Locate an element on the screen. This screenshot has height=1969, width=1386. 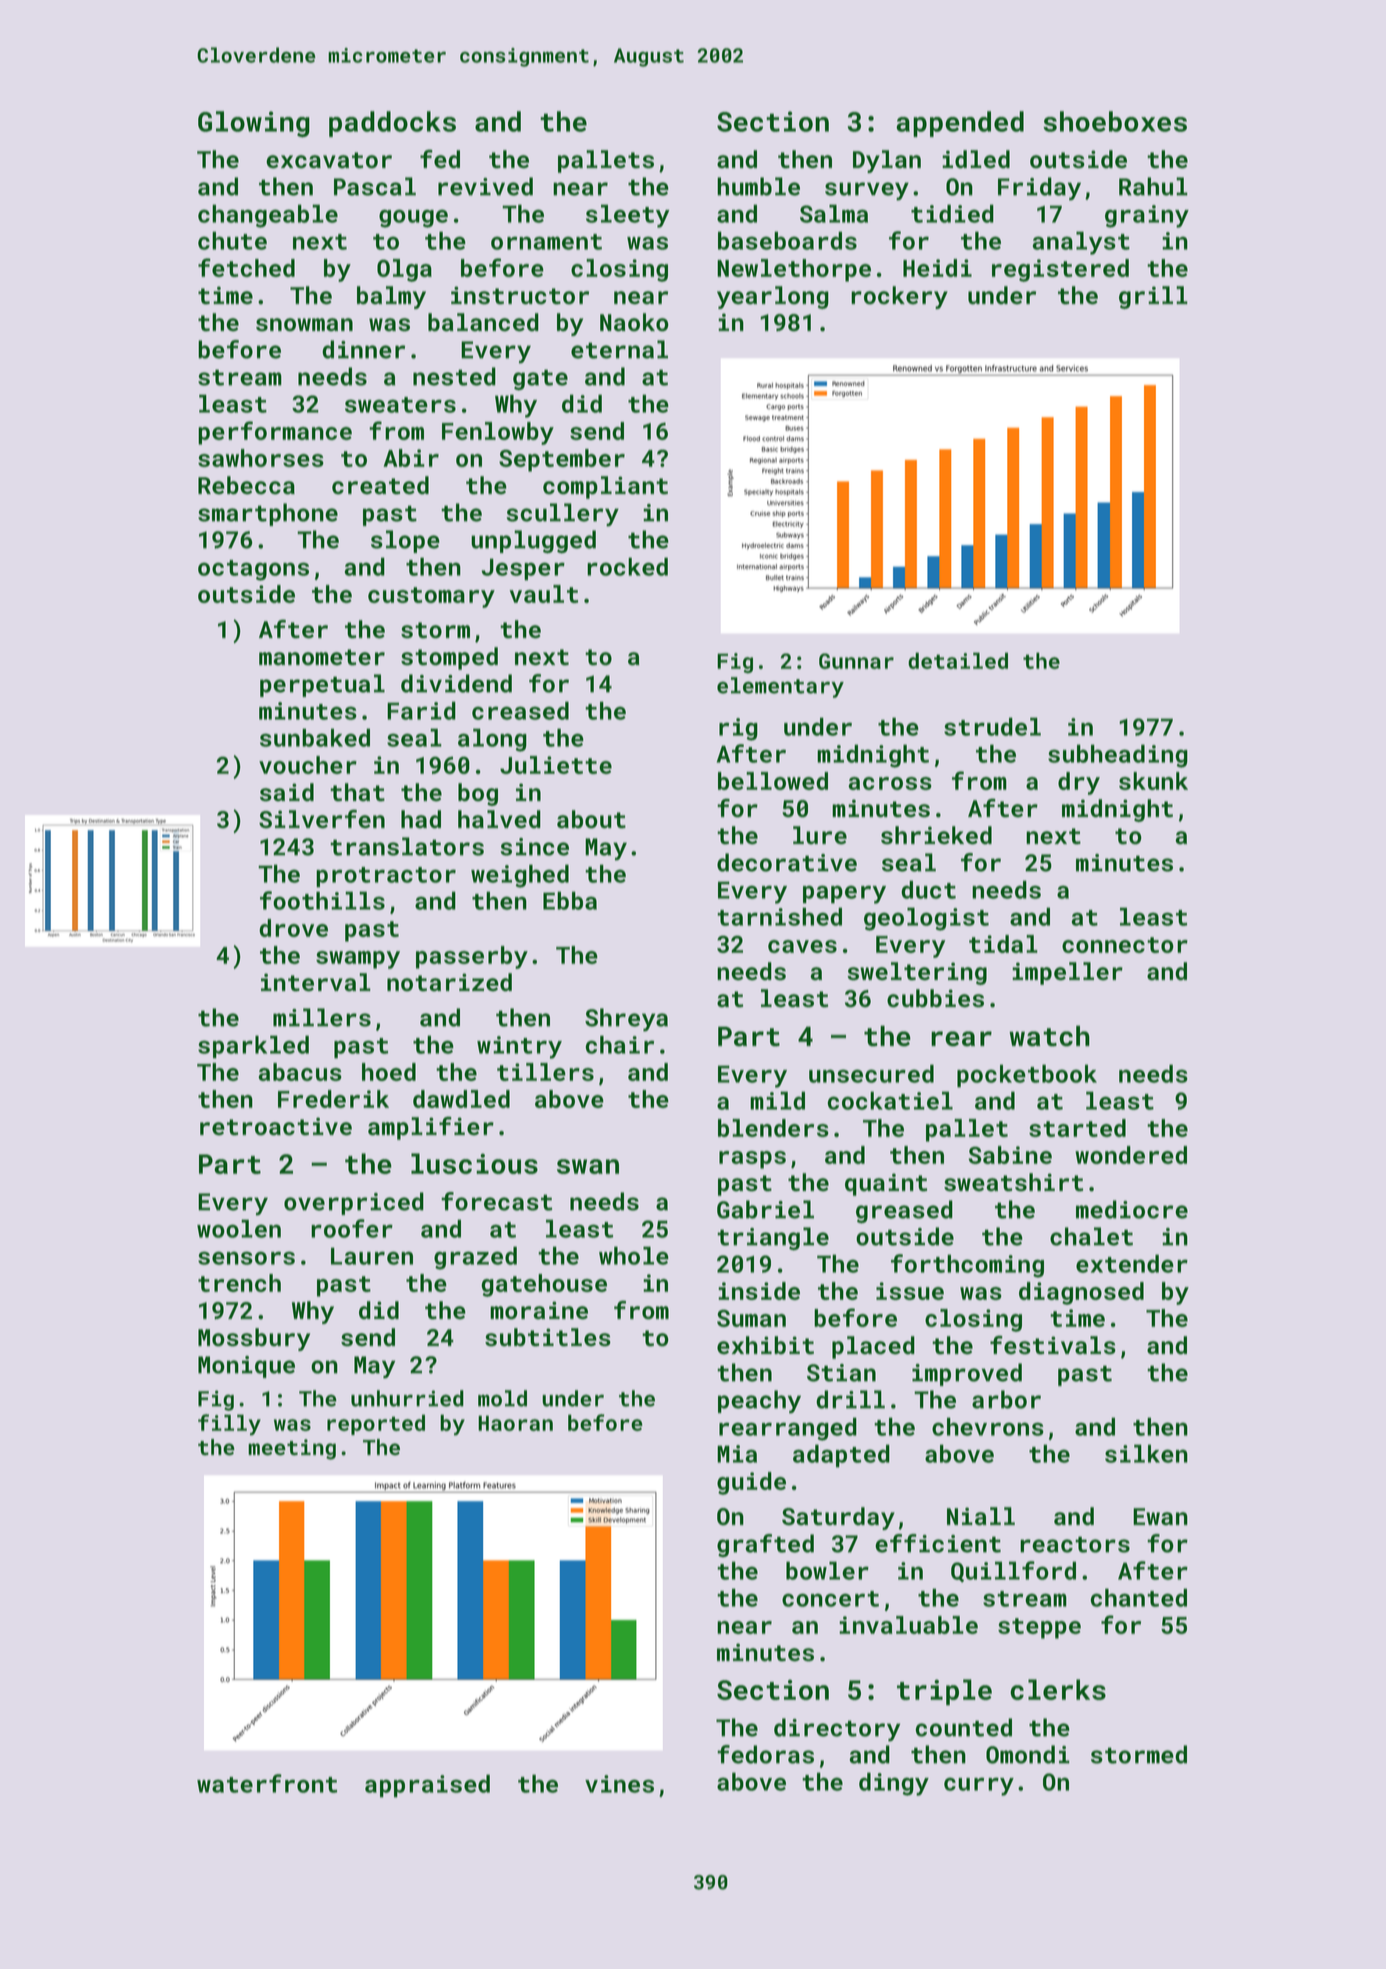
perpetual is located at coordinates (322, 685).
